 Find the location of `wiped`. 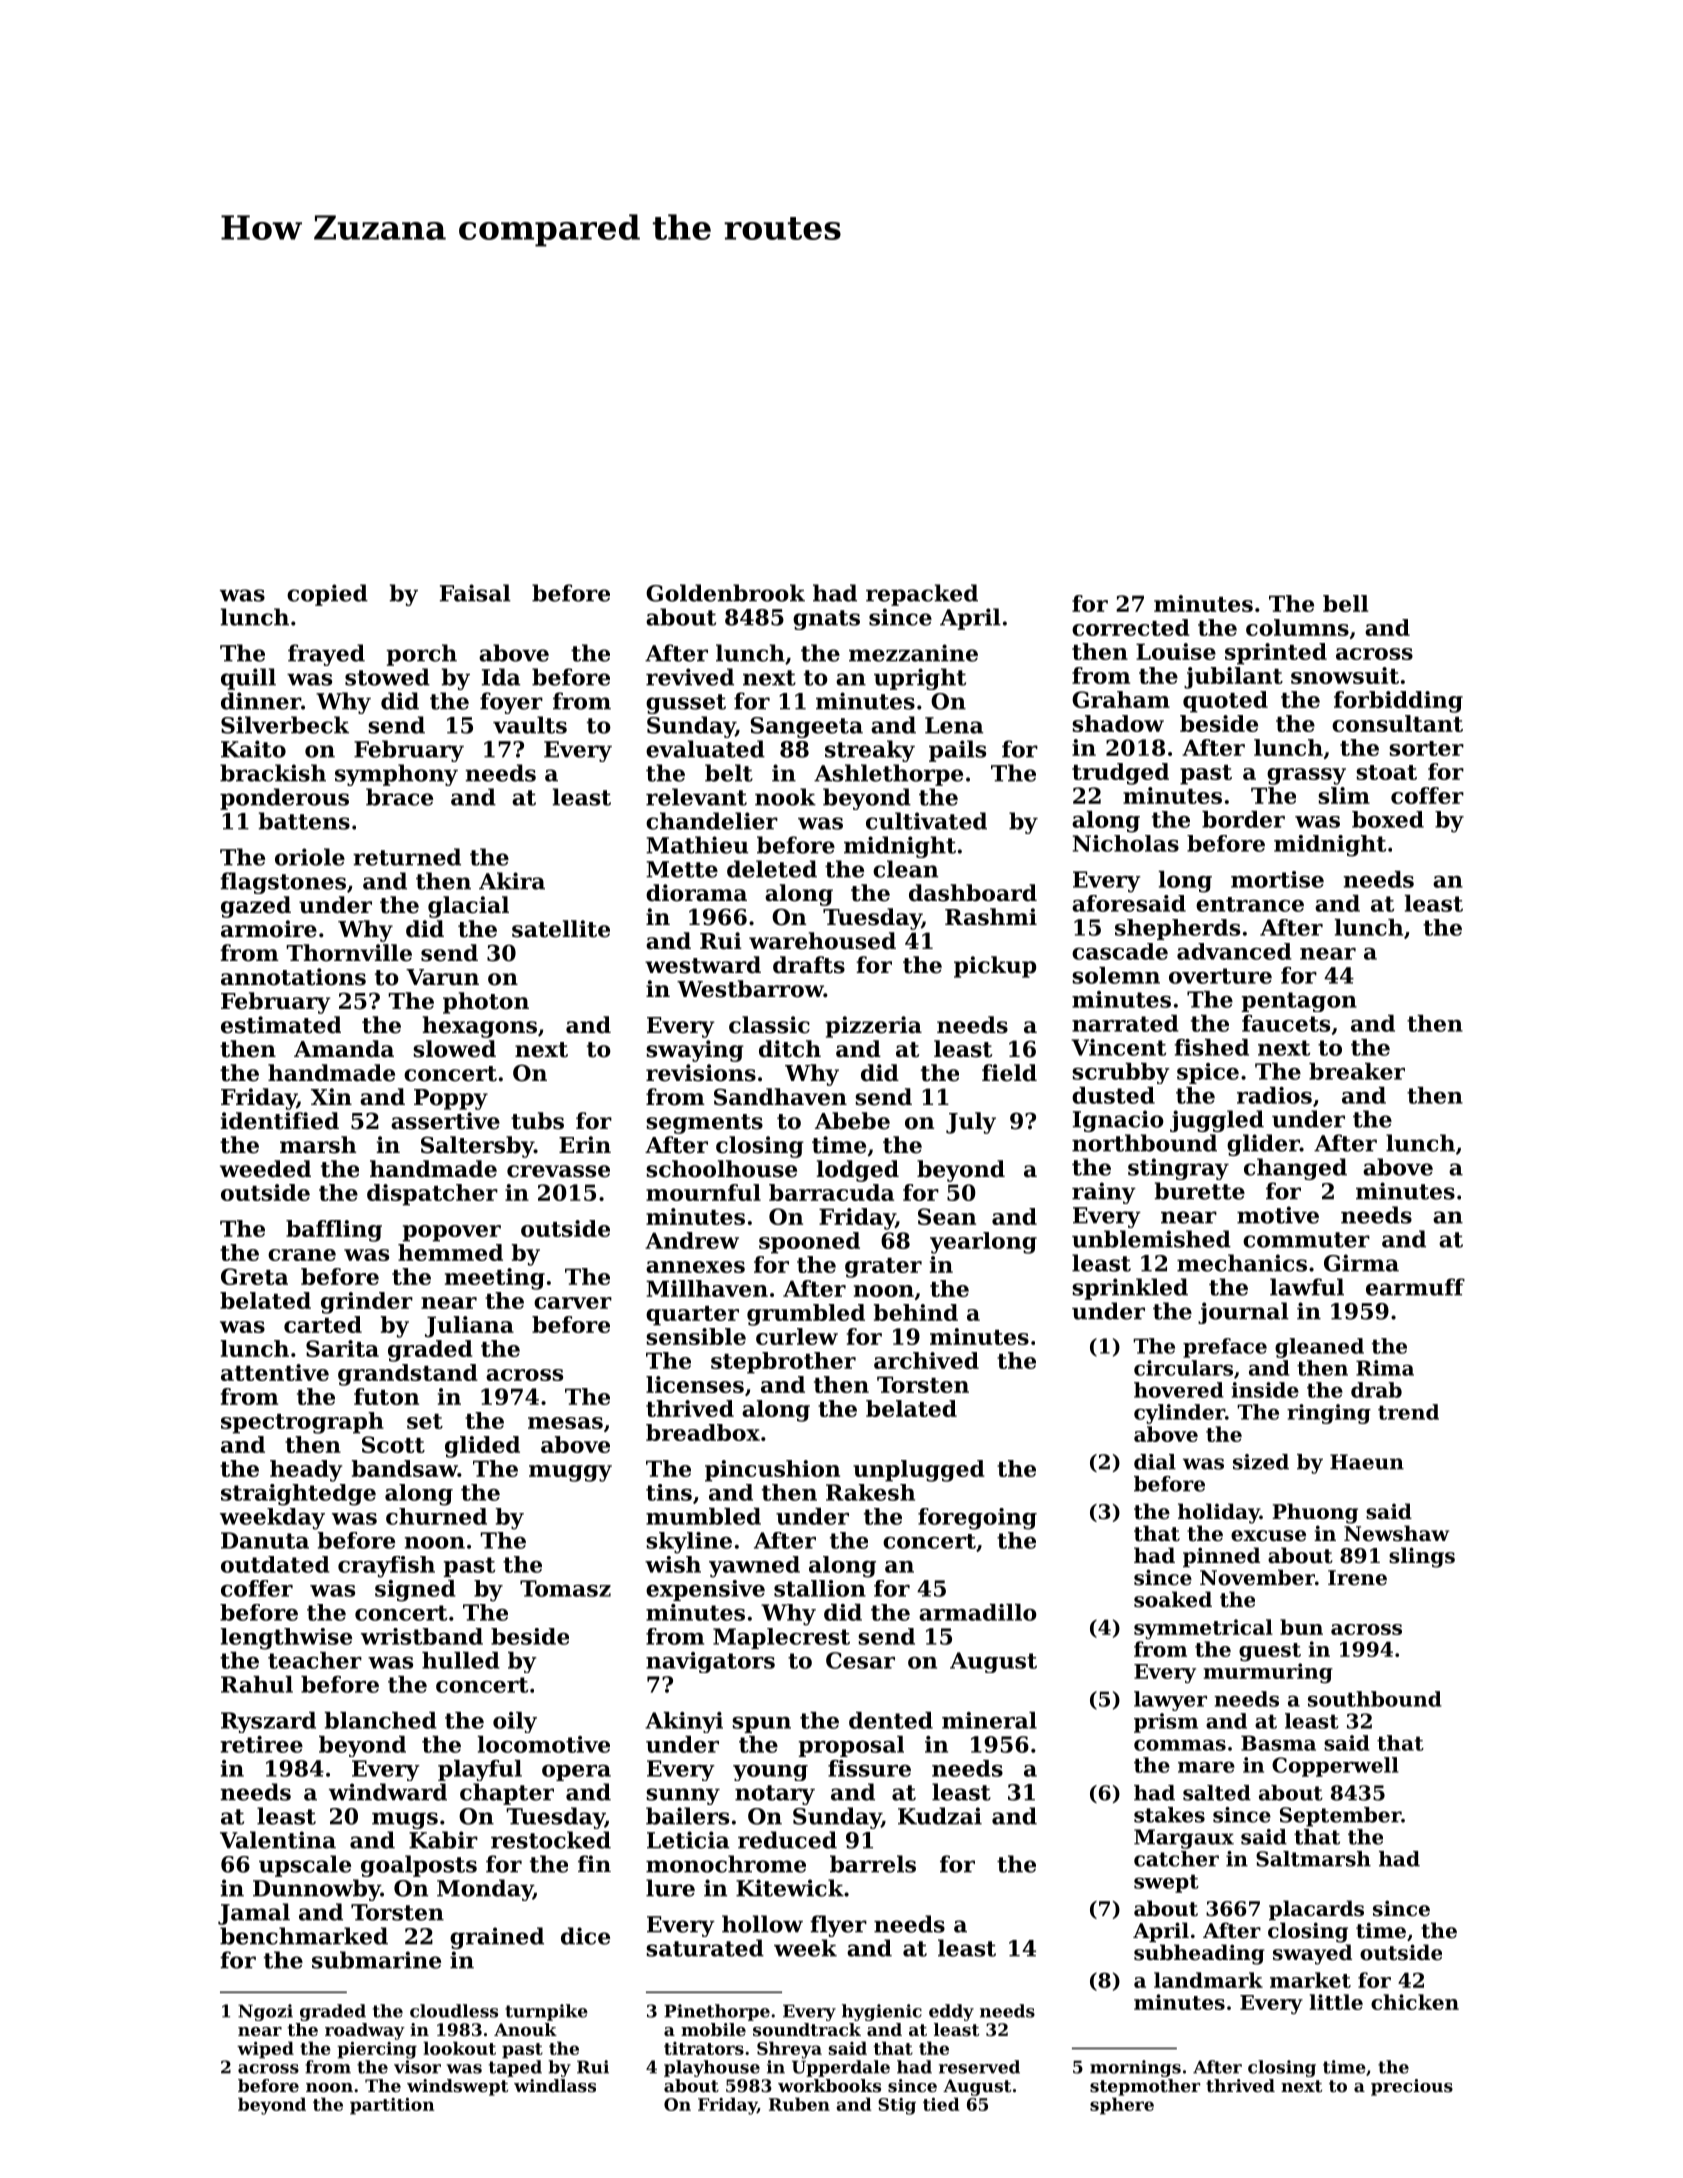

wiped is located at coordinates (265, 2050).
